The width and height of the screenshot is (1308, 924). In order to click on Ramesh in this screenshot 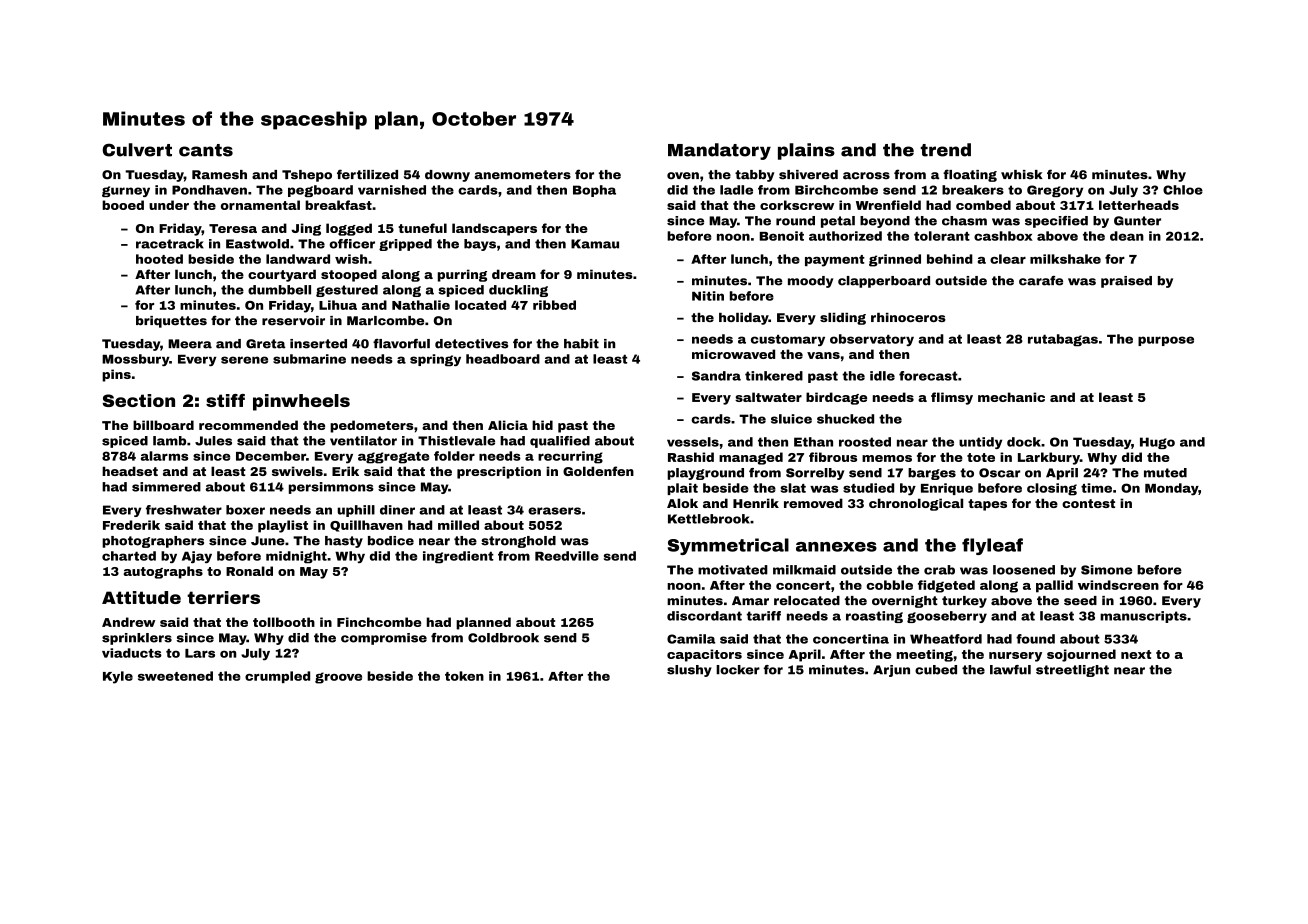, I will do `click(219, 175)`.
